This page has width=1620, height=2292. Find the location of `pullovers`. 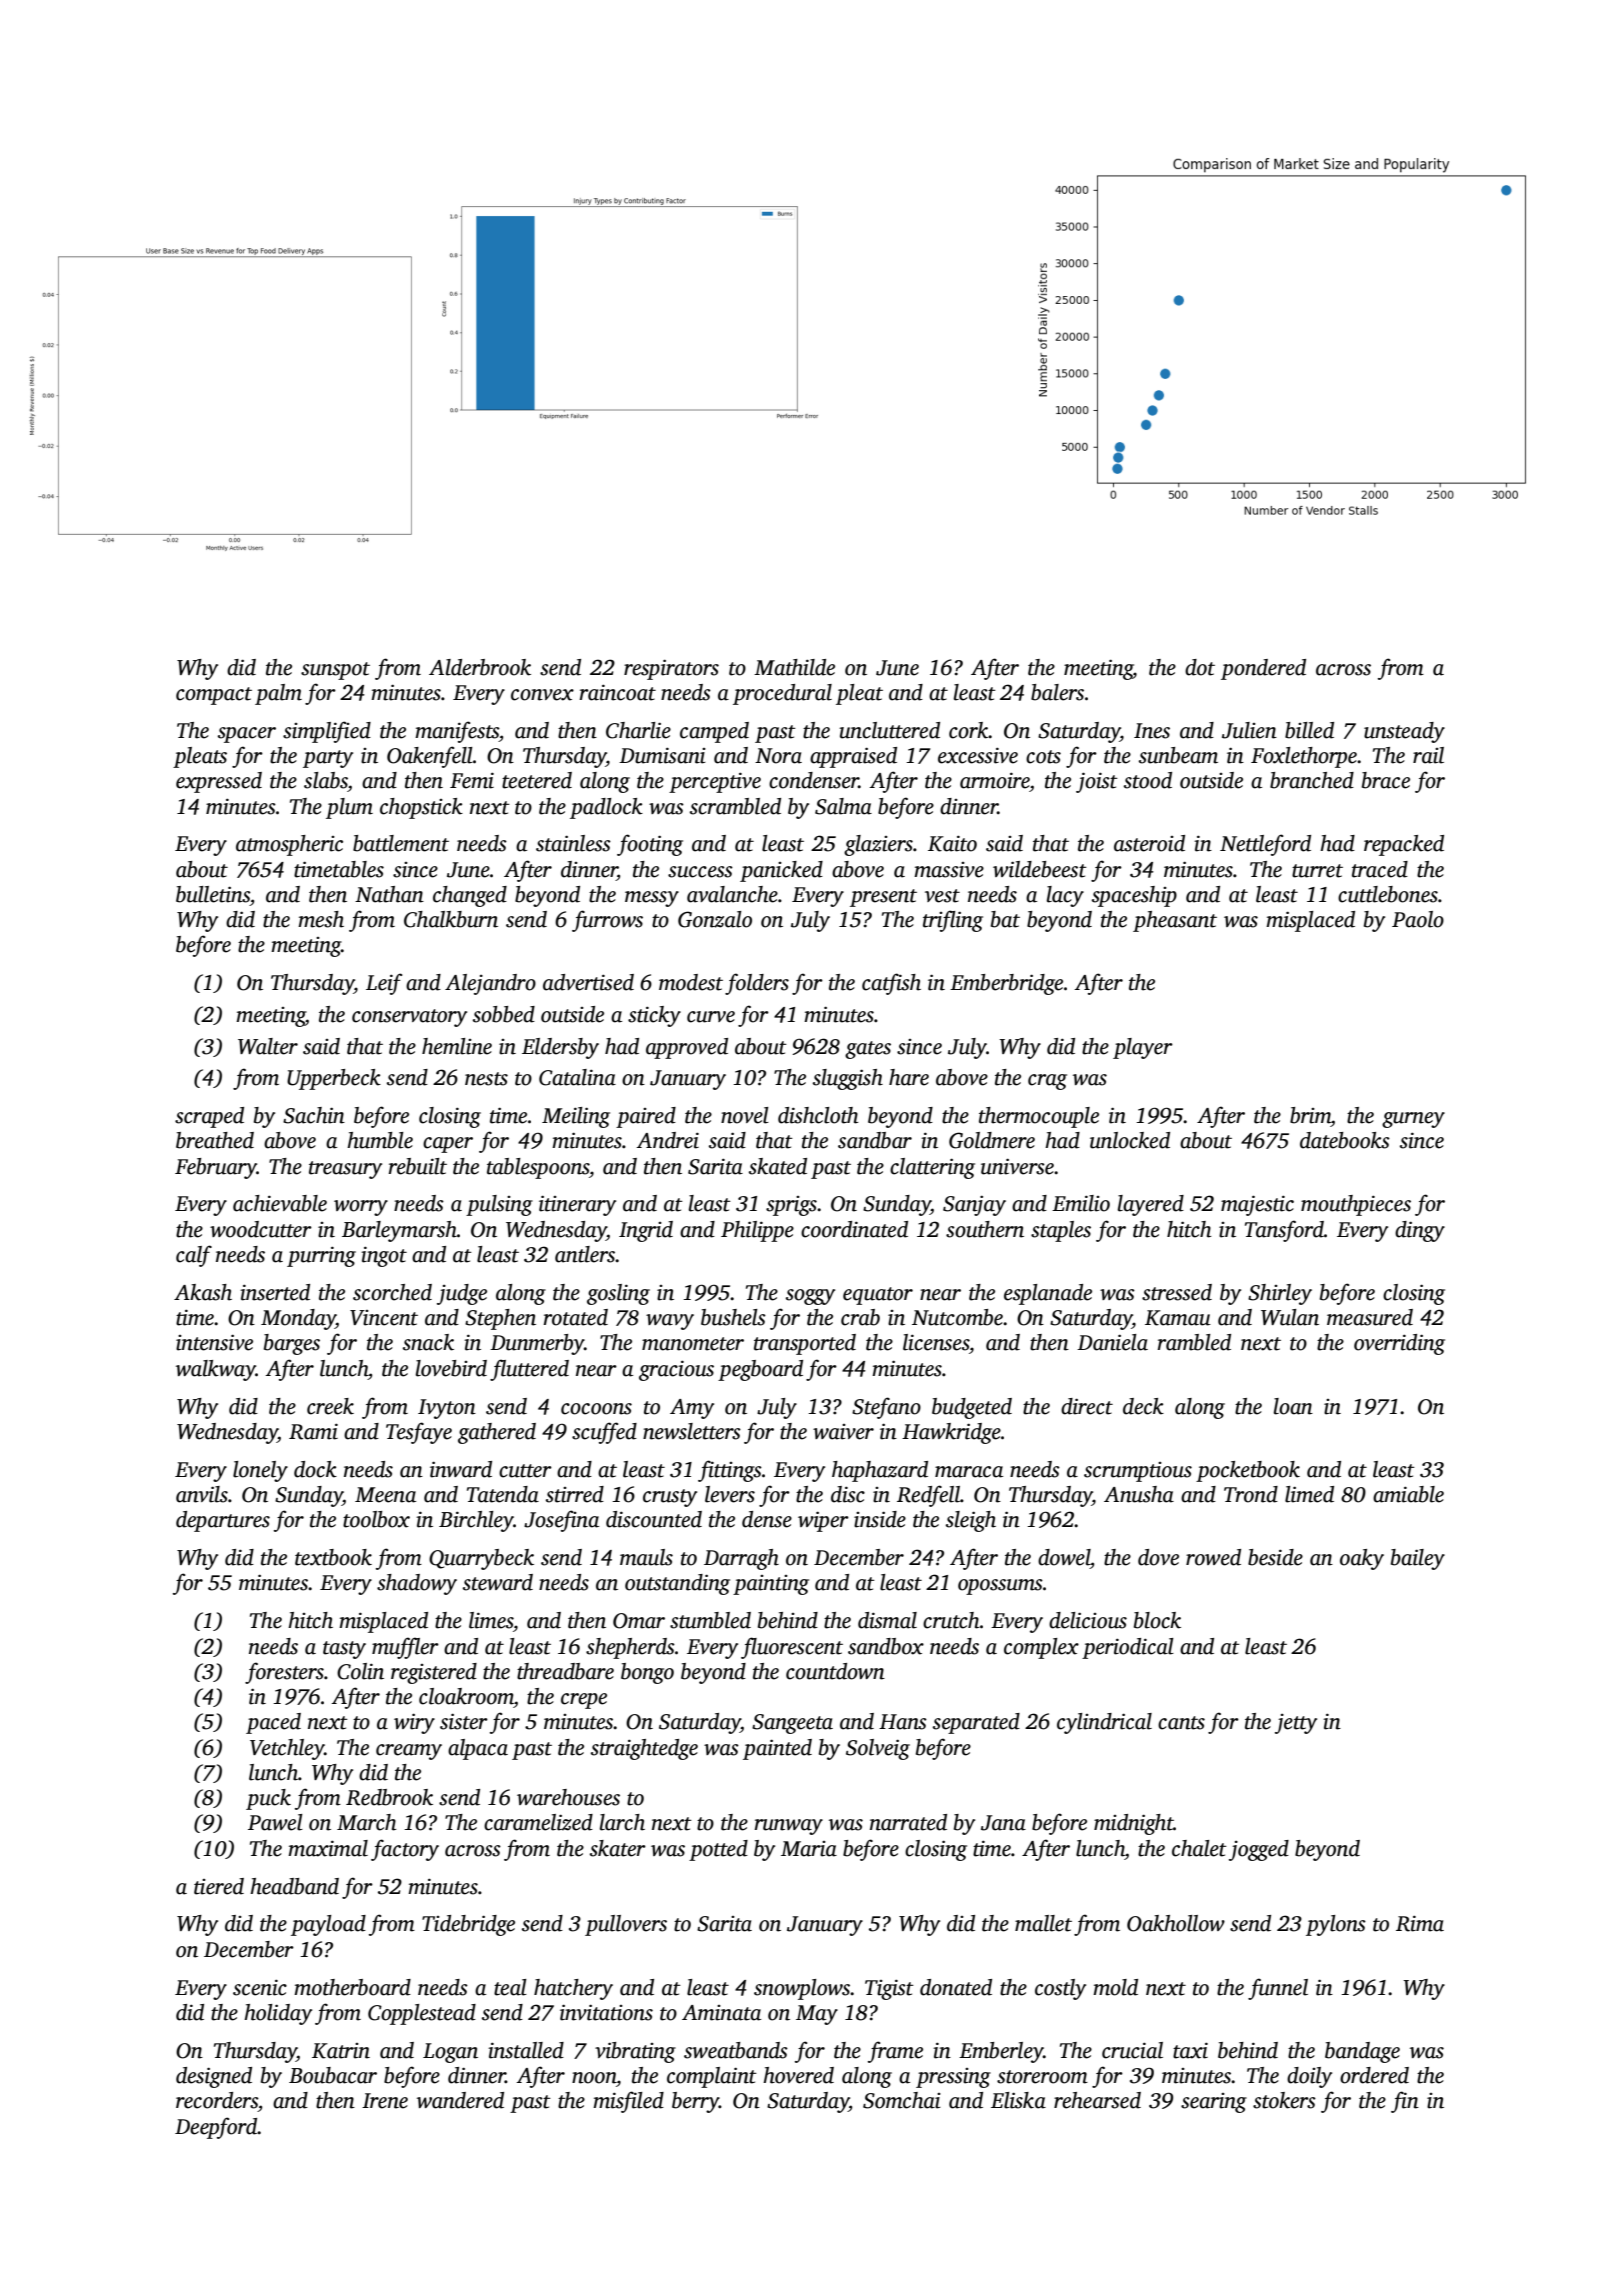

pullovers is located at coordinates (626, 1925).
